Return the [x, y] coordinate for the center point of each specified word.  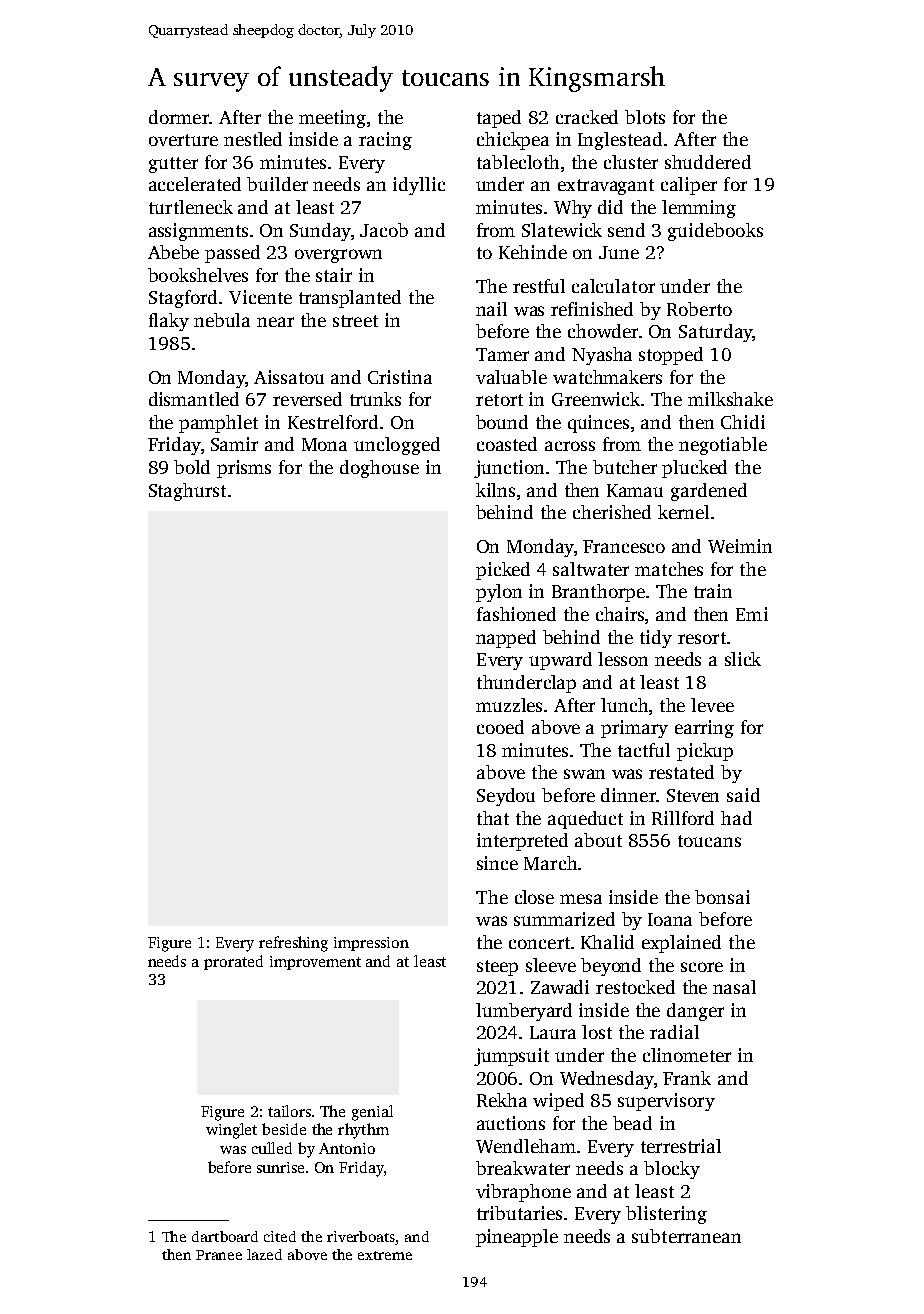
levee [712, 705]
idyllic [419, 186]
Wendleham [526, 1146]
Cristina [400, 377]
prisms [244, 469]
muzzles [509, 705]
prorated [233, 962]
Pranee [219, 1255]
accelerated [195, 184]
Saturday [715, 333]
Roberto [699, 309]
